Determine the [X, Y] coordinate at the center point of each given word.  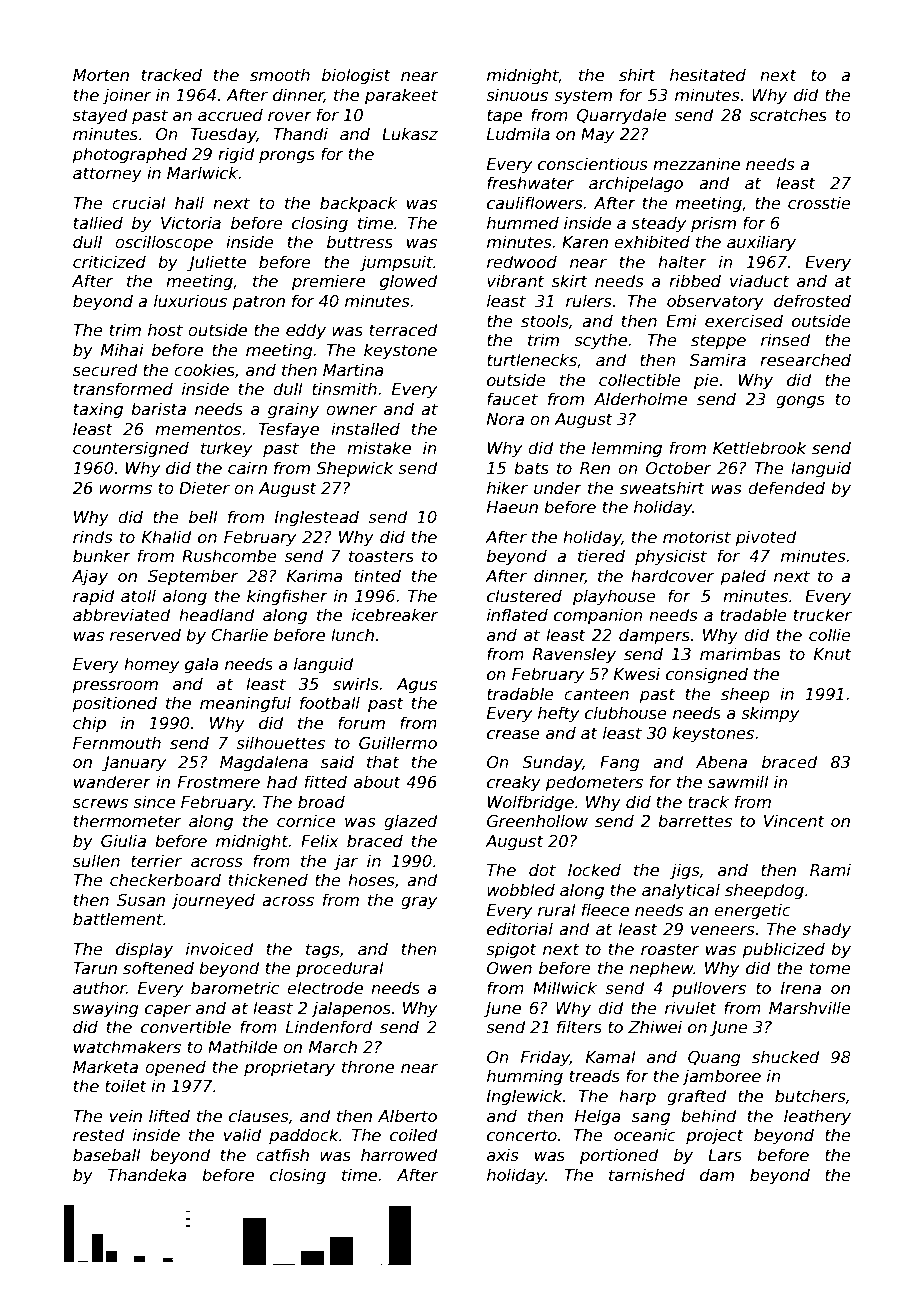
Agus [416, 686]
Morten [101, 75]
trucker [823, 615]
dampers [654, 636]
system [583, 97]
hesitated [708, 75]
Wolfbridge [531, 803]
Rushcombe [229, 556]
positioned [114, 704]
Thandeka [147, 1175]
